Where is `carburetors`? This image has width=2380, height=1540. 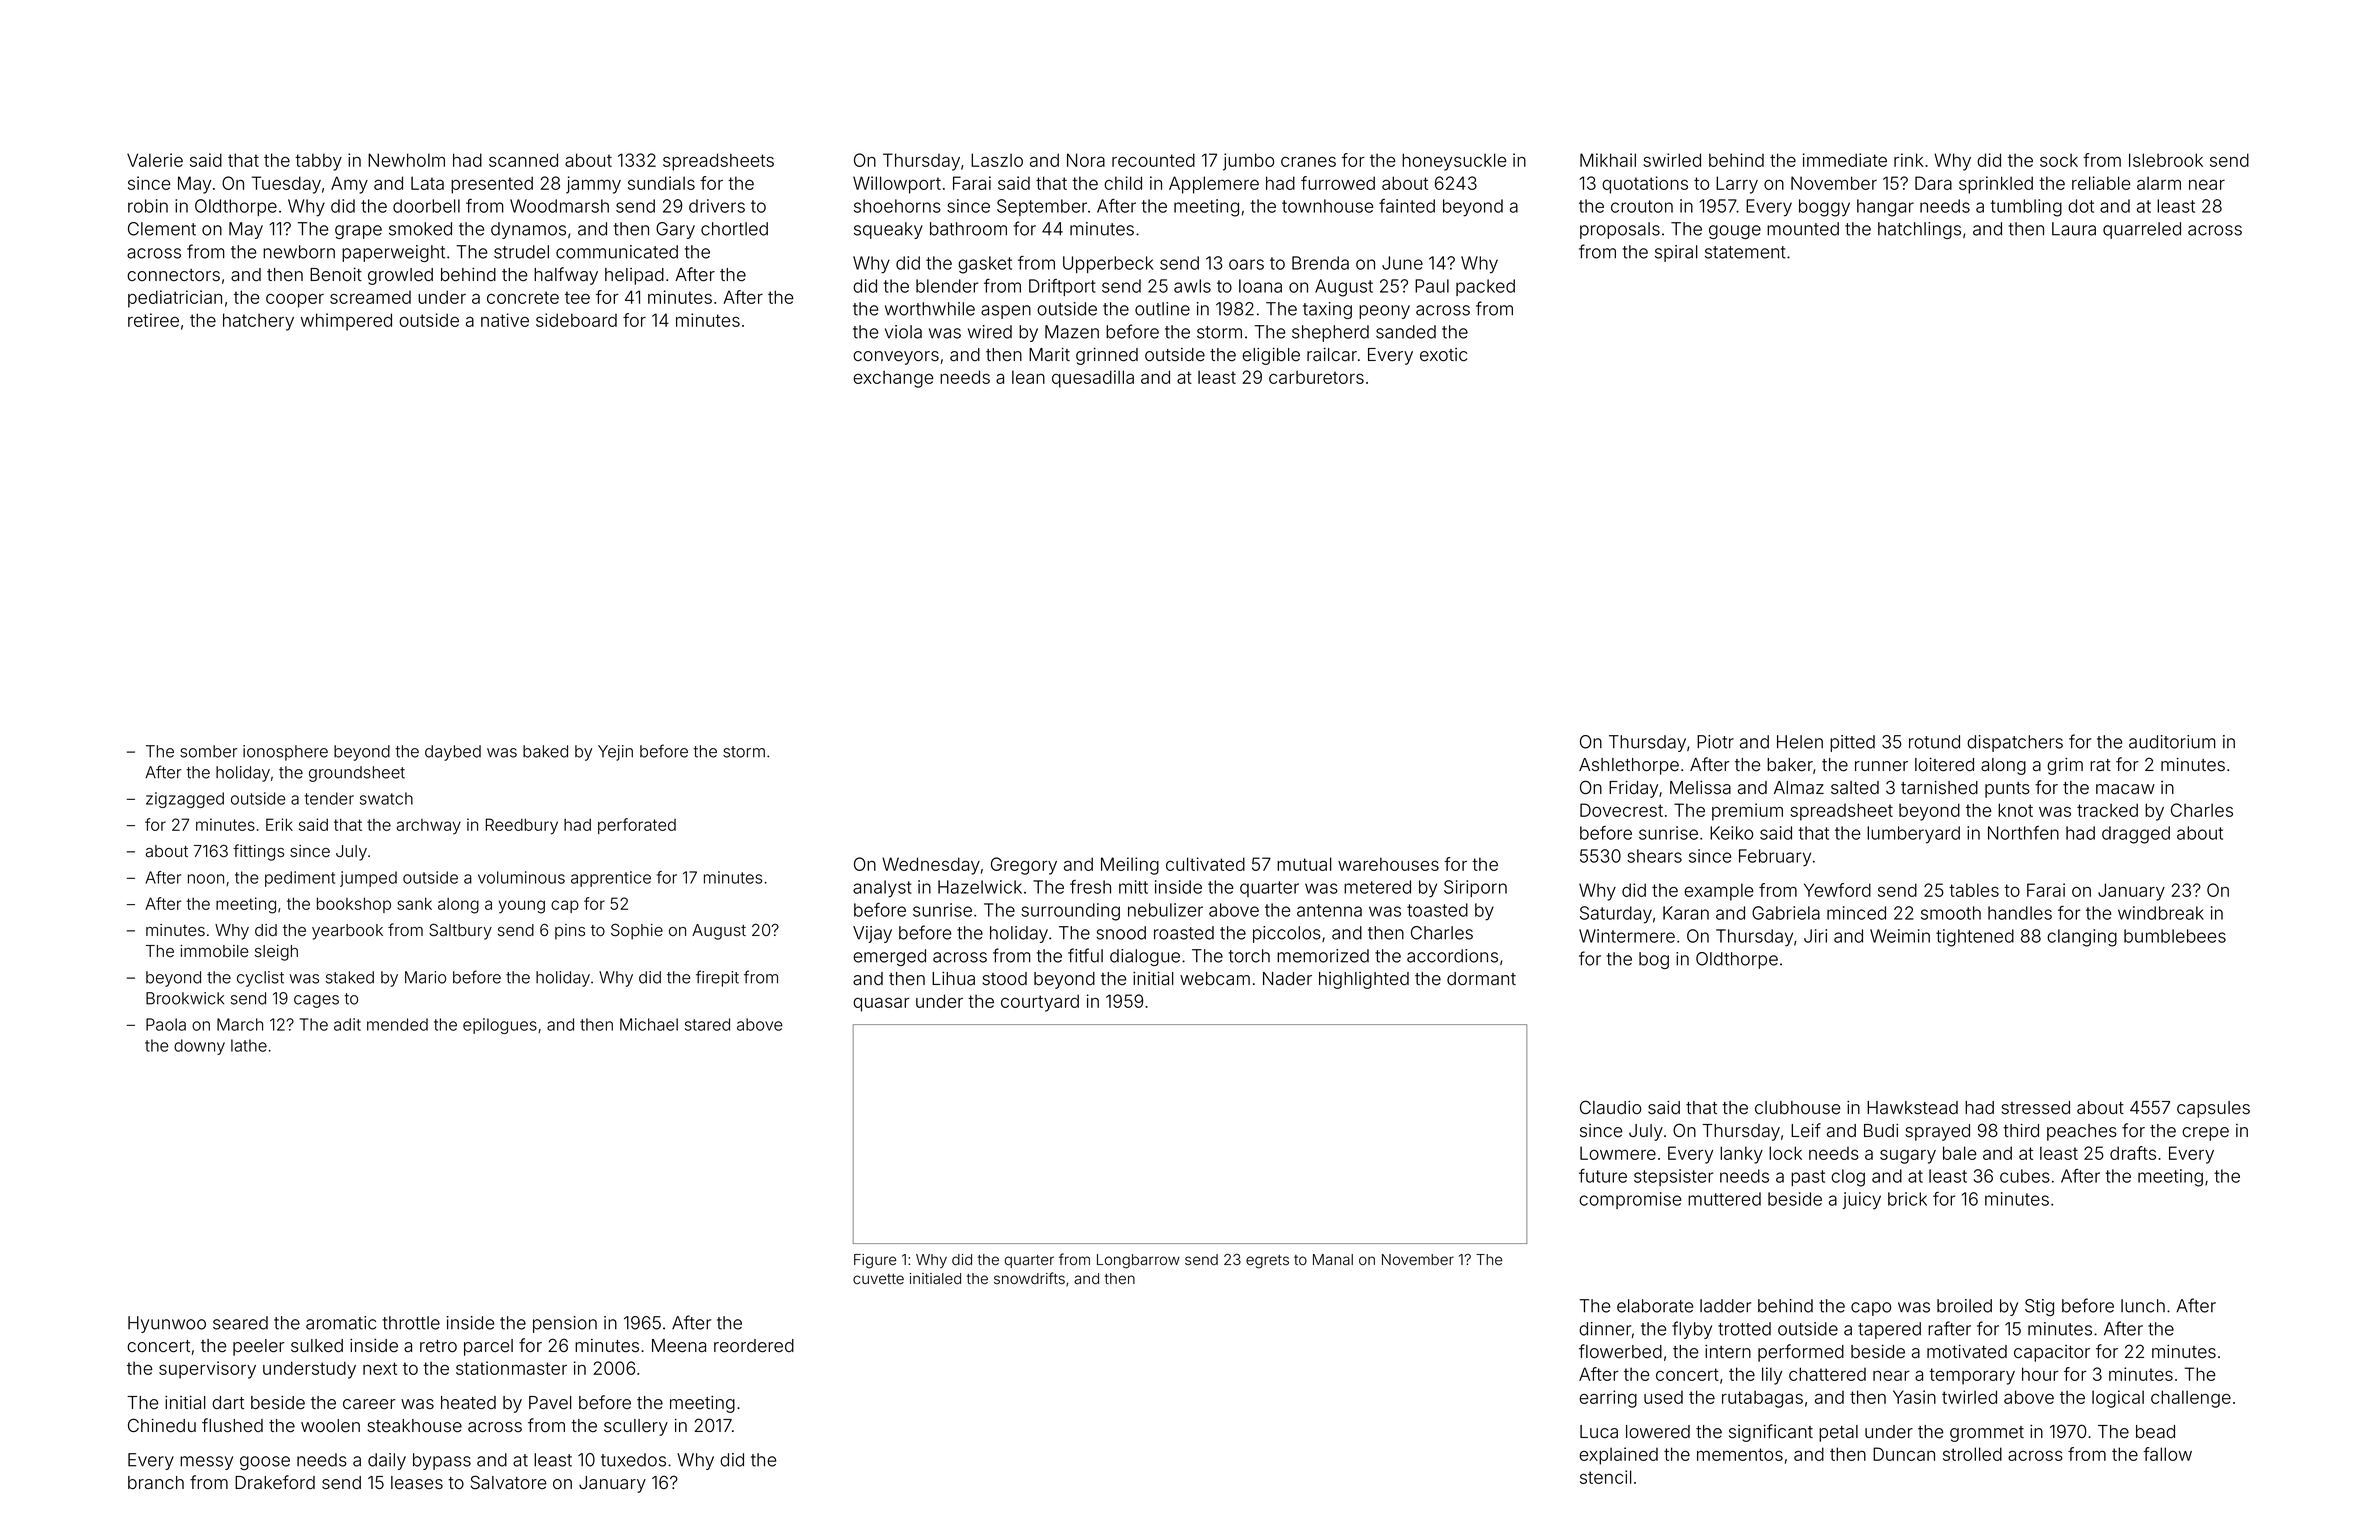 carburetors is located at coordinates (1316, 377).
